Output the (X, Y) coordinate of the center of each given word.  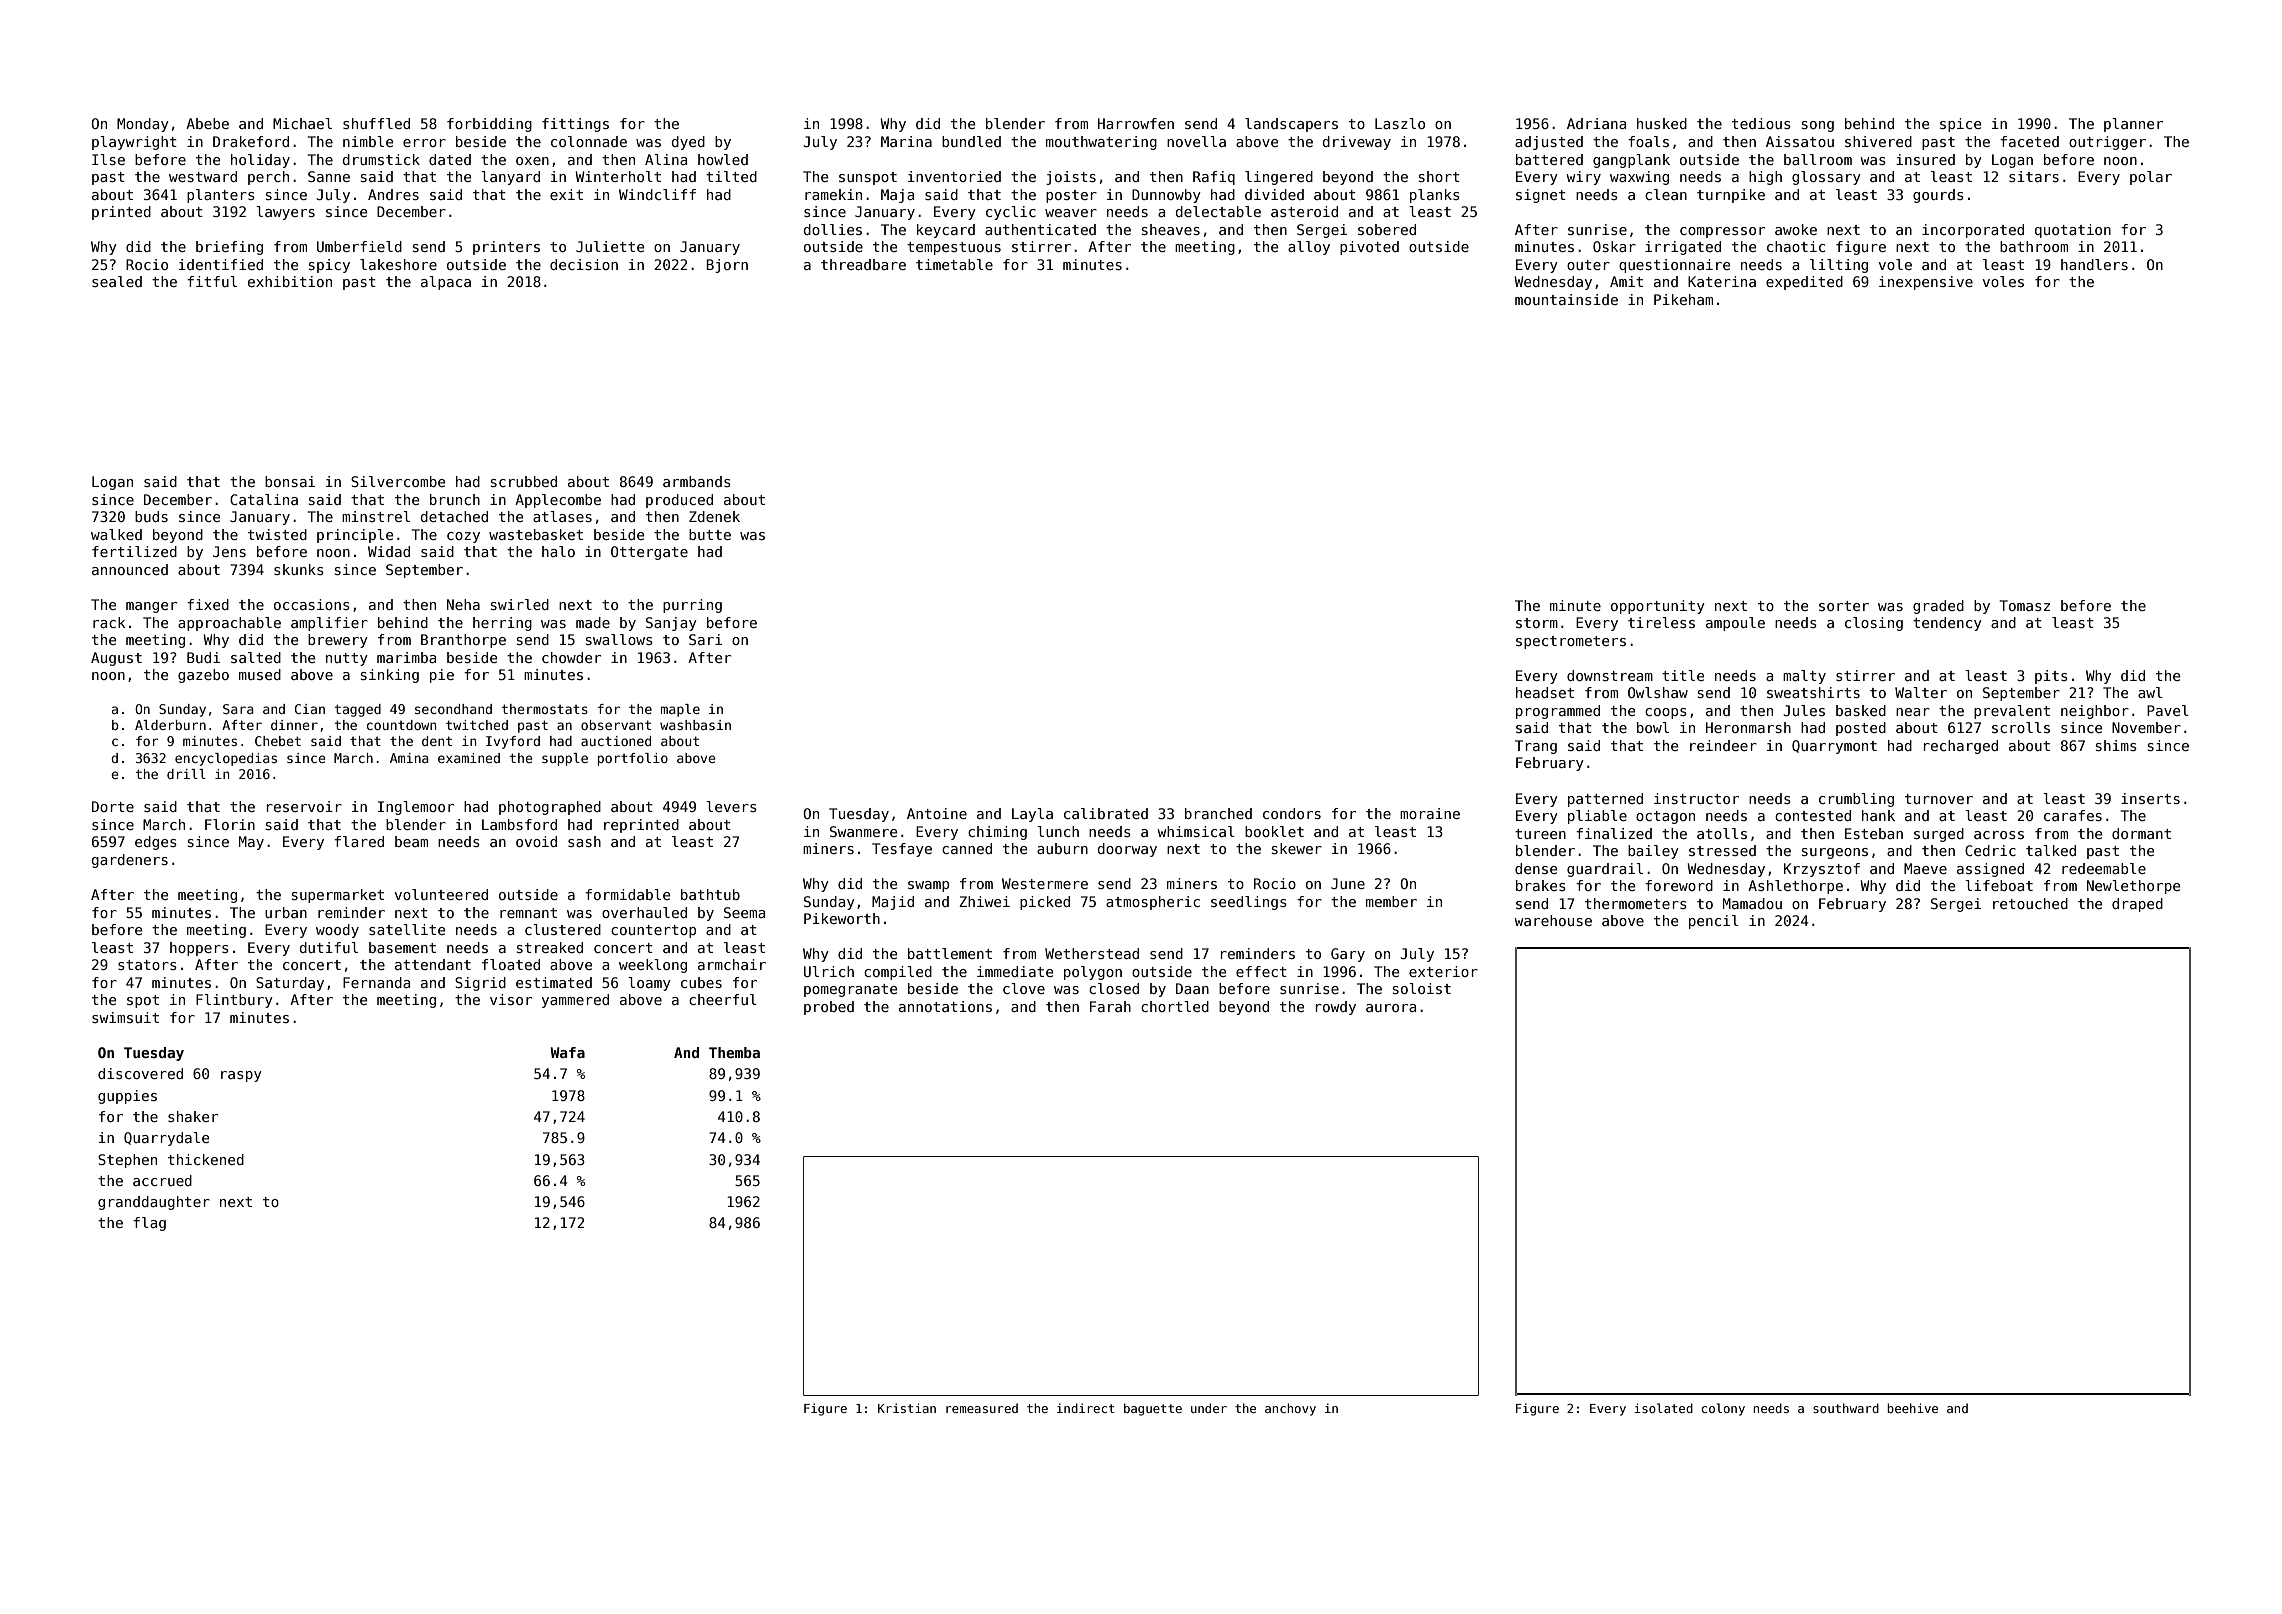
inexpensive (1926, 283)
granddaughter (154, 1203)
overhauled (644, 912)
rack (109, 622)
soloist (1422, 988)
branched (1218, 813)
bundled (971, 141)
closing (1874, 624)
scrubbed (524, 481)
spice (1960, 125)
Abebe (207, 123)
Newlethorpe (2133, 887)
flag (149, 1224)
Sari (705, 639)
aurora (1391, 1008)
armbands (697, 481)
